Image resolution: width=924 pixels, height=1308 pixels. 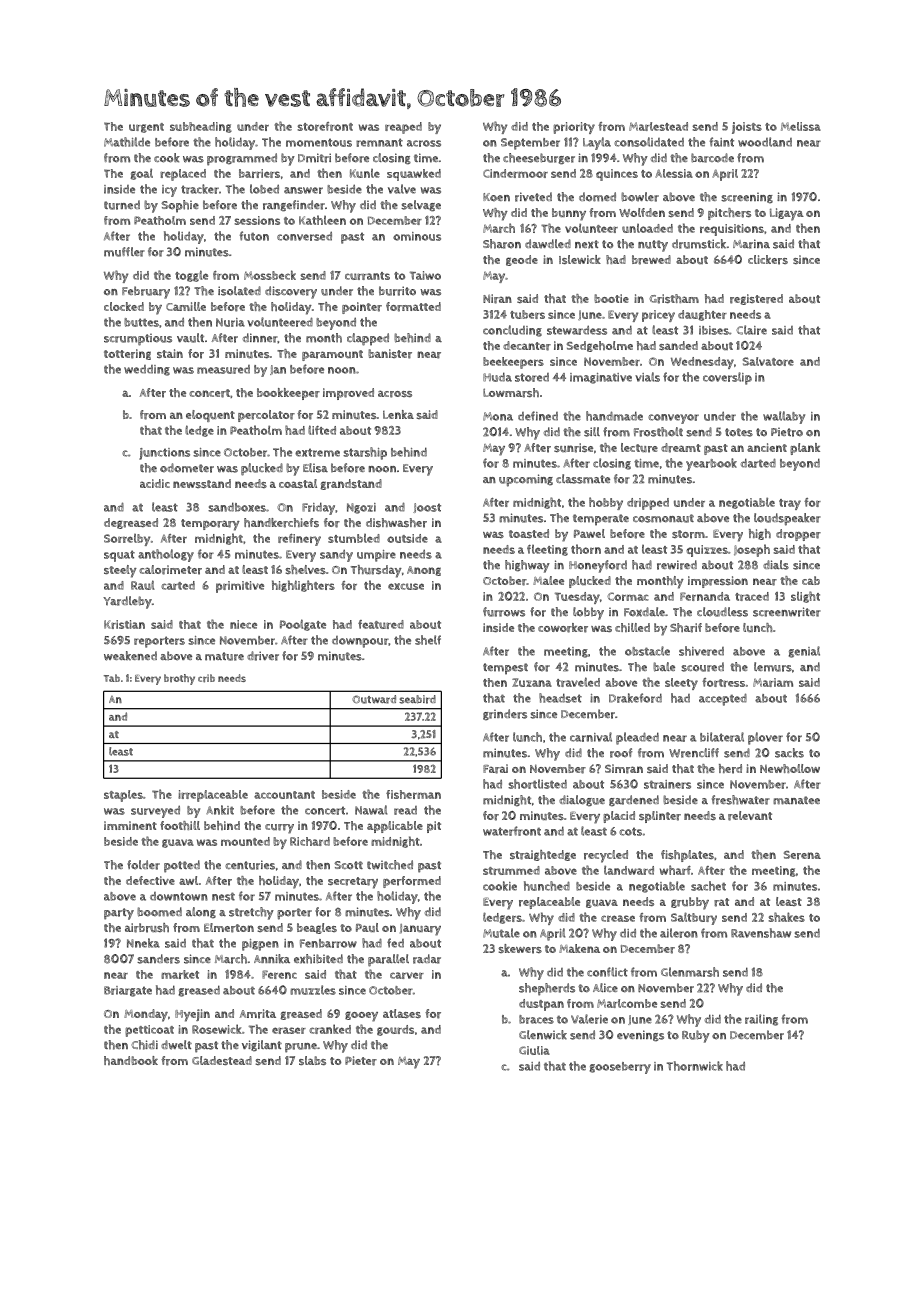 What do you see at coordinates (696, 1036) in the page?
I see `Ruby` at bounding box center [696, 1036].
